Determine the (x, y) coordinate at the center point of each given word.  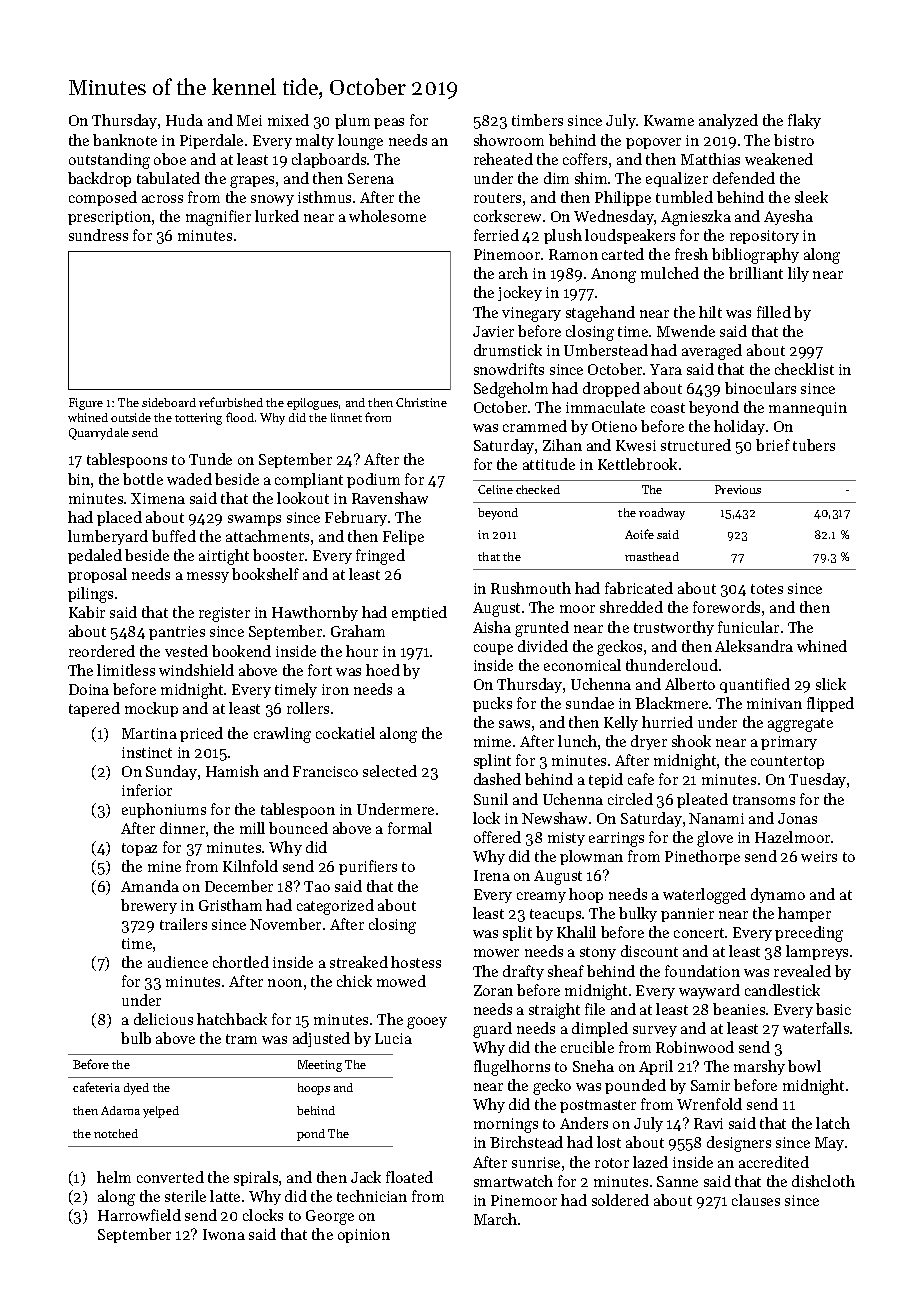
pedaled (95, 556)
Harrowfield (139, 1215)
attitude (549, 464)
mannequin (808, 409)
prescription (109, 218)
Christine (421, 402)
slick (831, 684)
